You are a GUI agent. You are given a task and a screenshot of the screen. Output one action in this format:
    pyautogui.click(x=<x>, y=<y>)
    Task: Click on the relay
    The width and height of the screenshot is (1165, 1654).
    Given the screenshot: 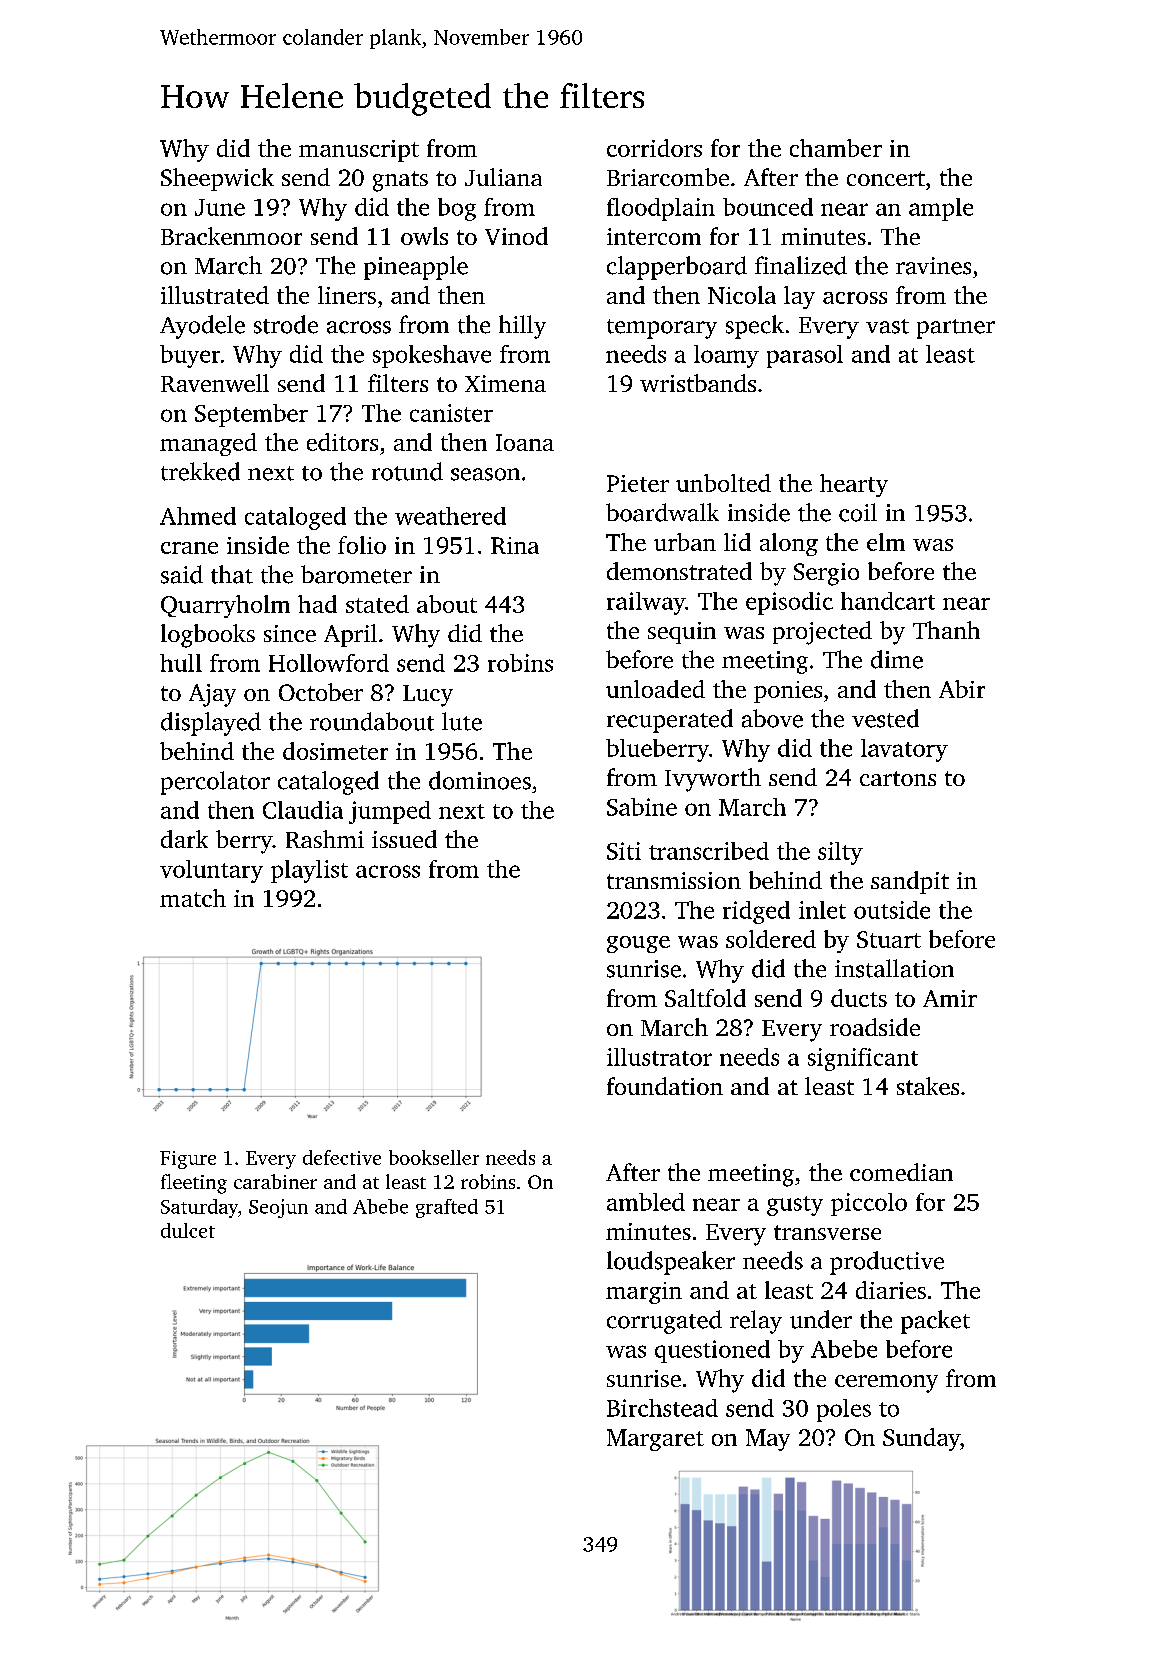 What is the action you would take?
    pyautogui.click(x=756, y=1322)
